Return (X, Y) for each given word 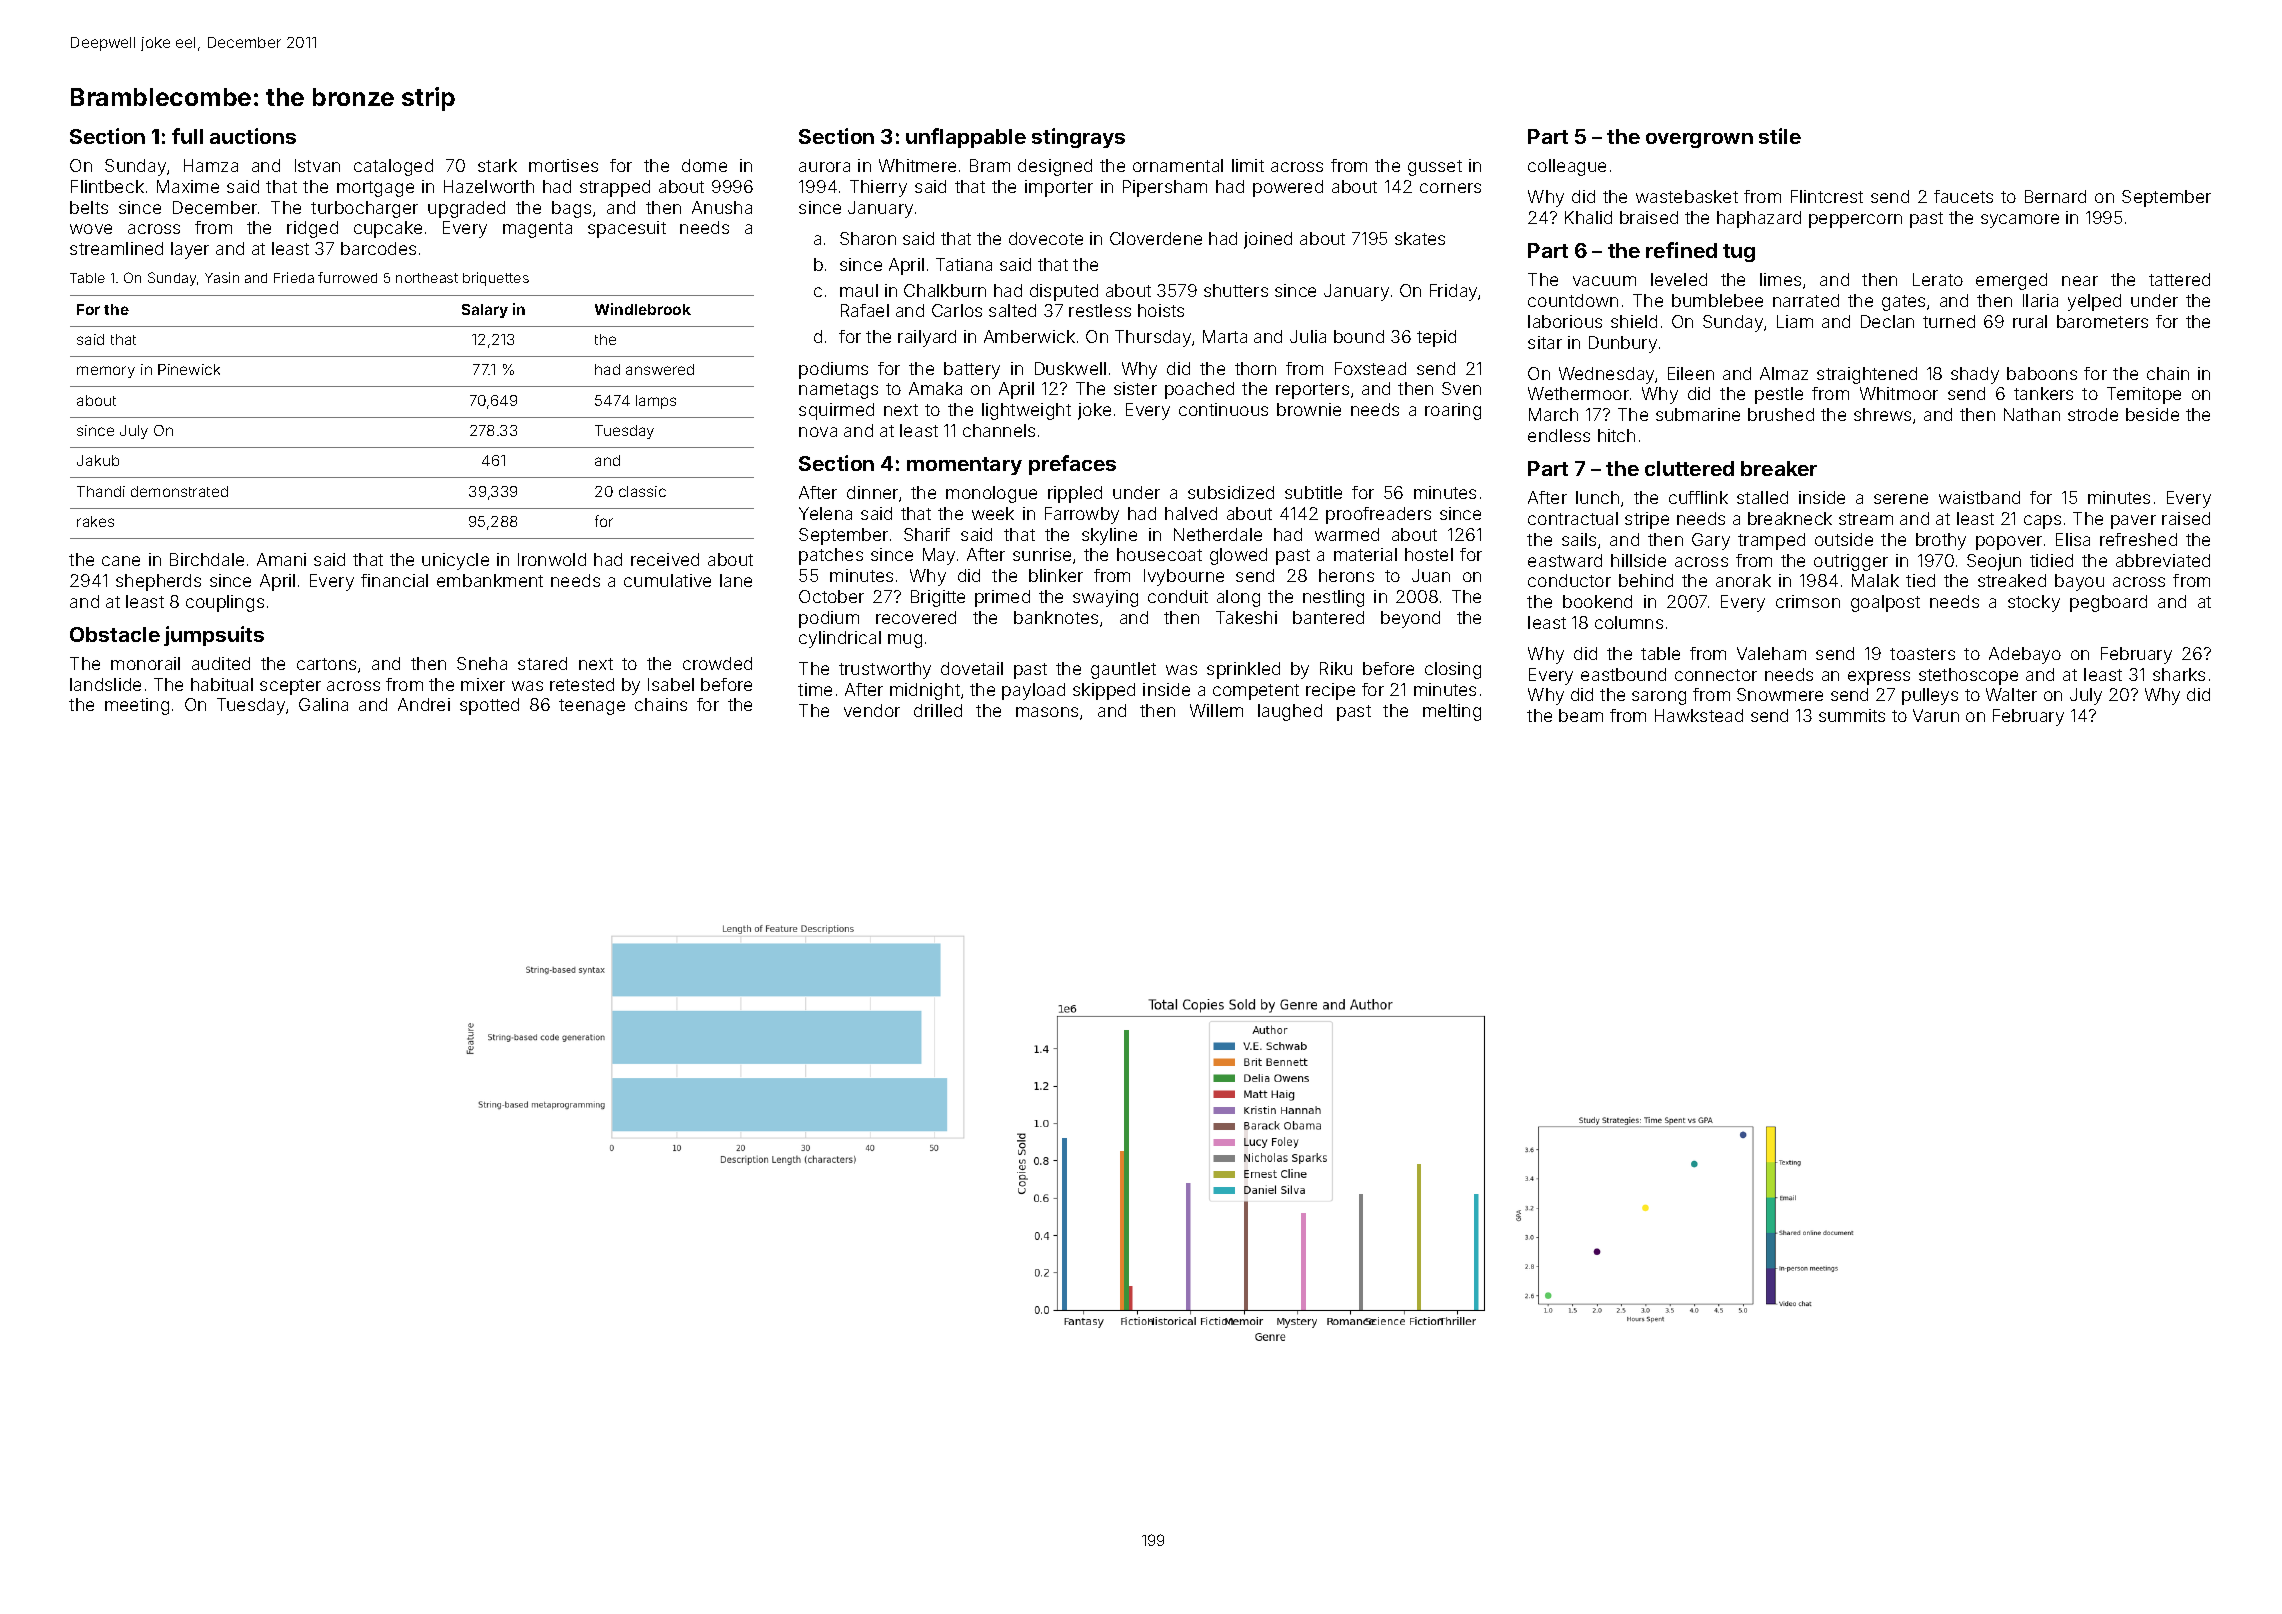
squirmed (836, 411)
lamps (656, 402)
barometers (2102, 321)
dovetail (972, 668)
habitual (222, 684)
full (187, 136)
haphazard (1759, 219)
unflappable (966, 138)
